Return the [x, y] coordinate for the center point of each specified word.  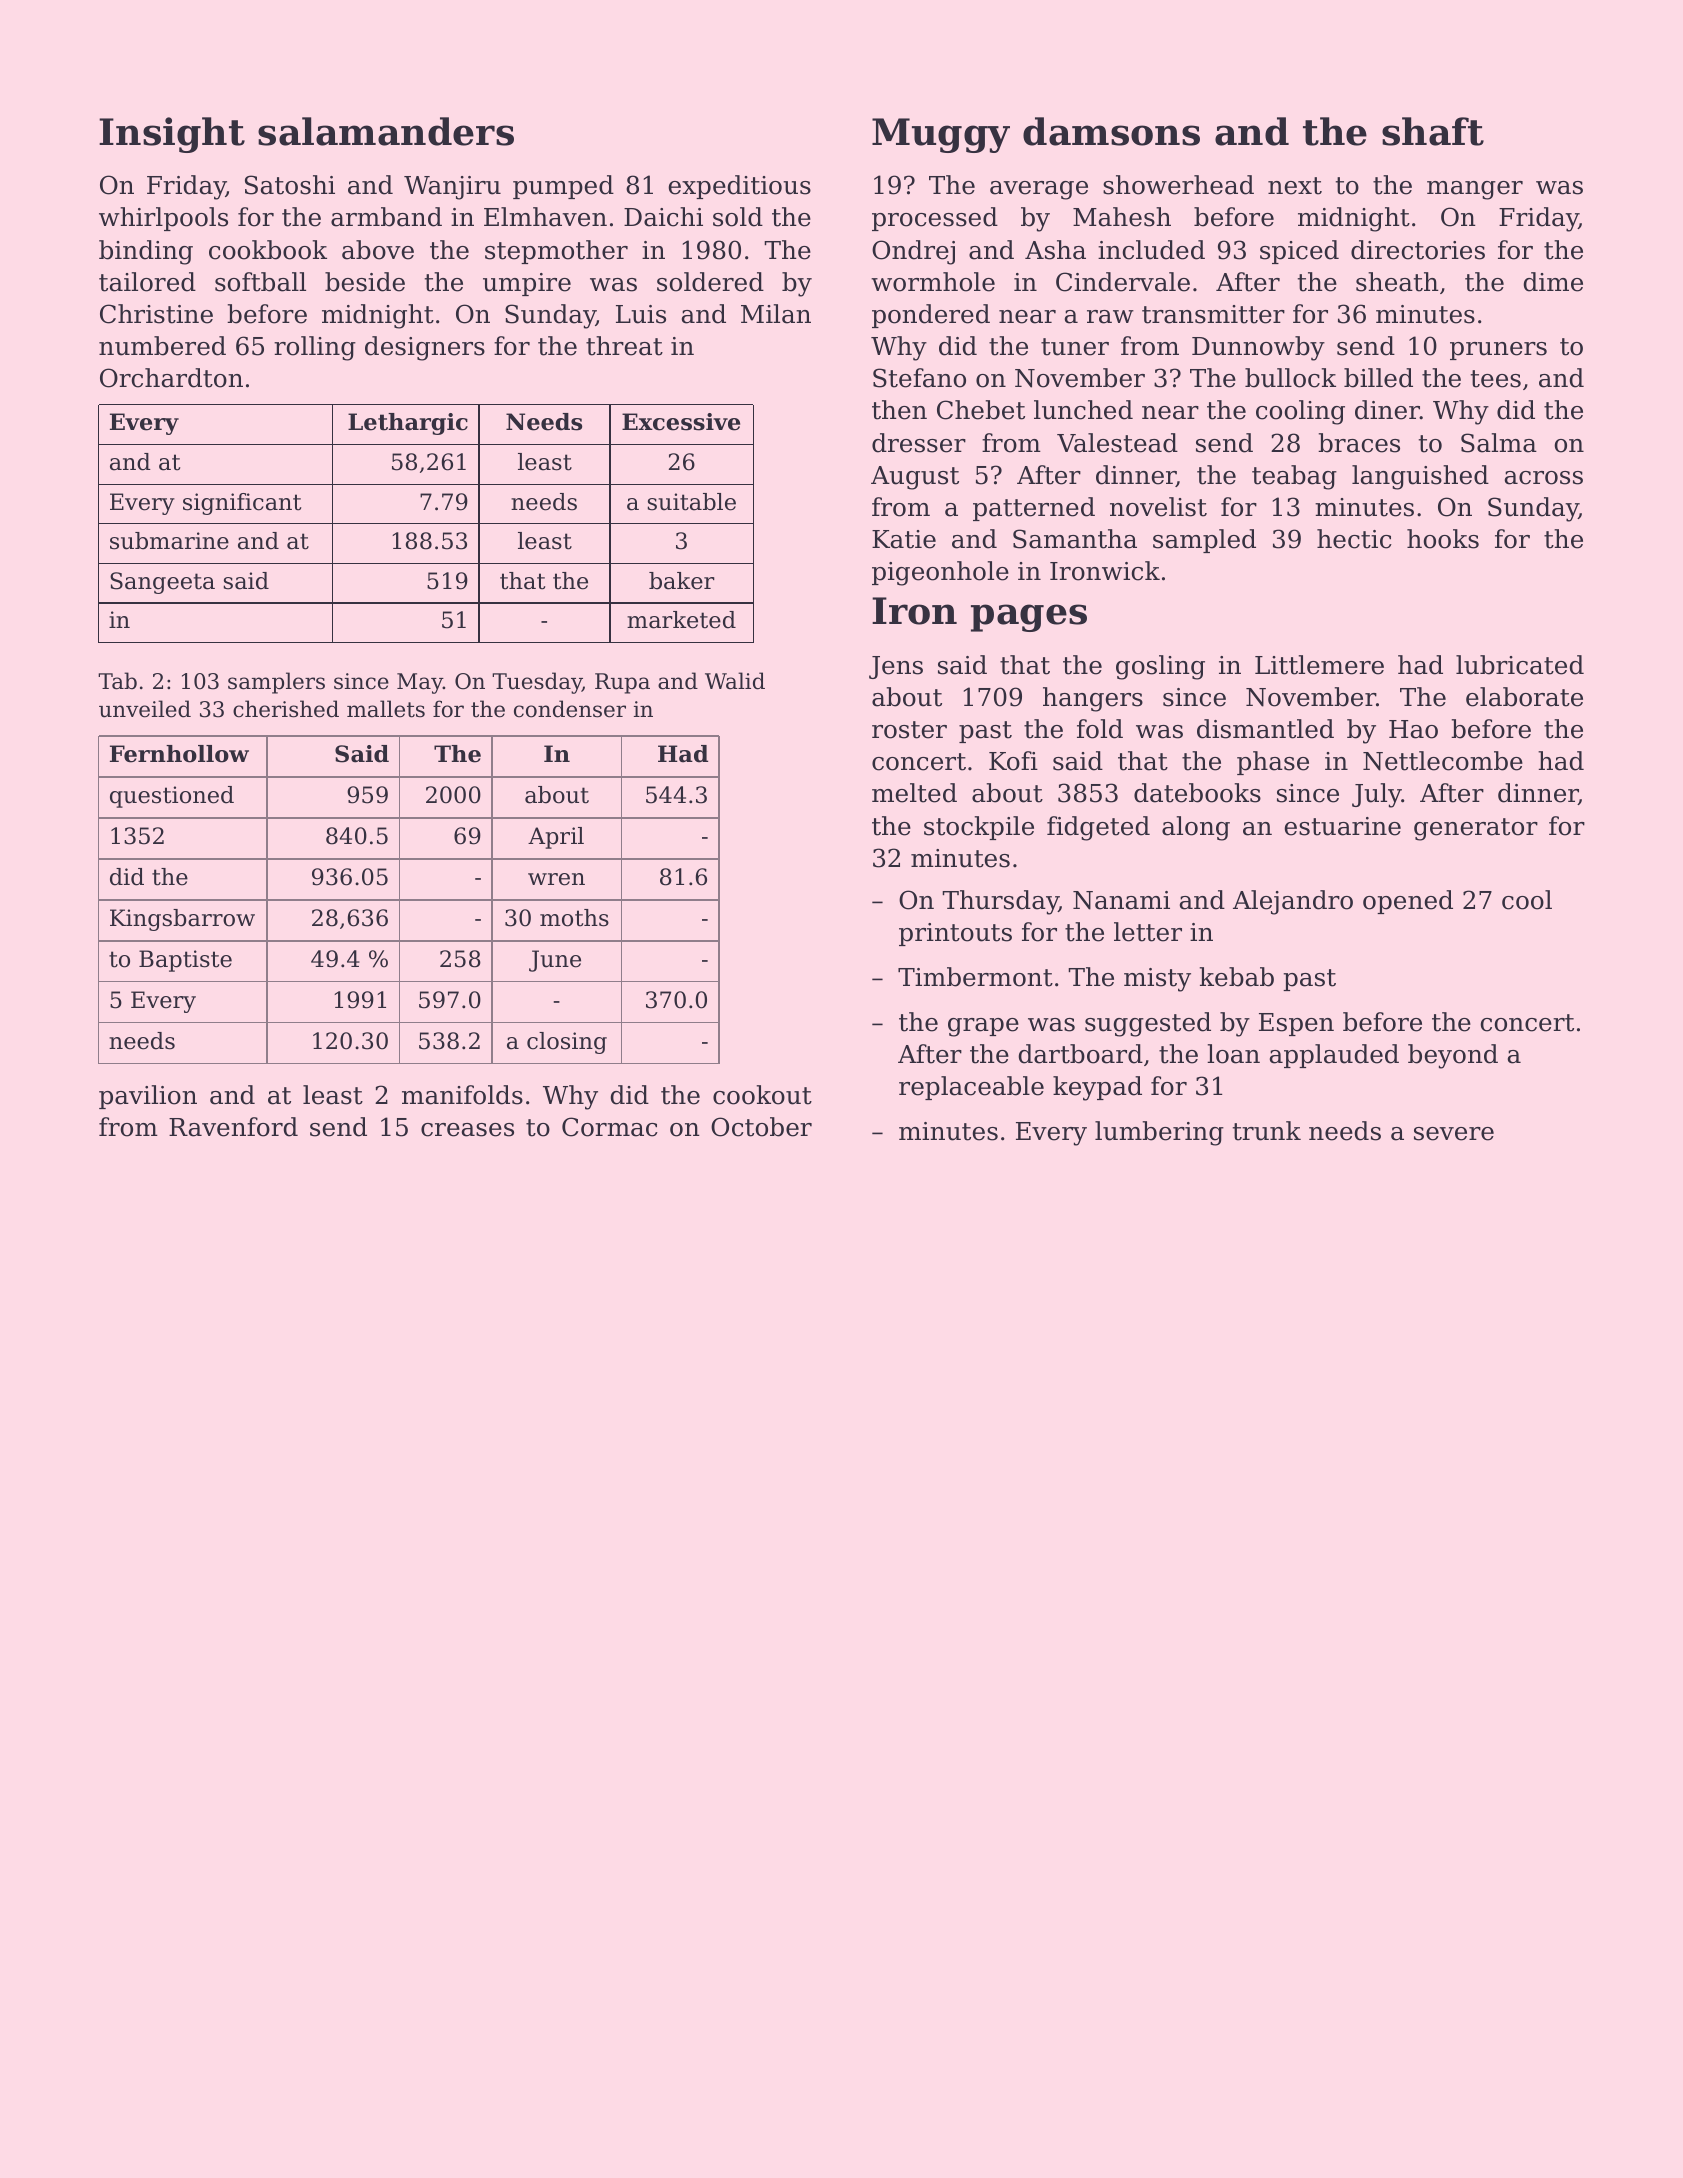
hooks [1443, 539]
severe [1454, 1134]
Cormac [610, 1127]
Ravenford [233, 1127]
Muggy [941, 135]
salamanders [386, 131]
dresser [919, 443]
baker [682, 581]
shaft [1433, 131]
